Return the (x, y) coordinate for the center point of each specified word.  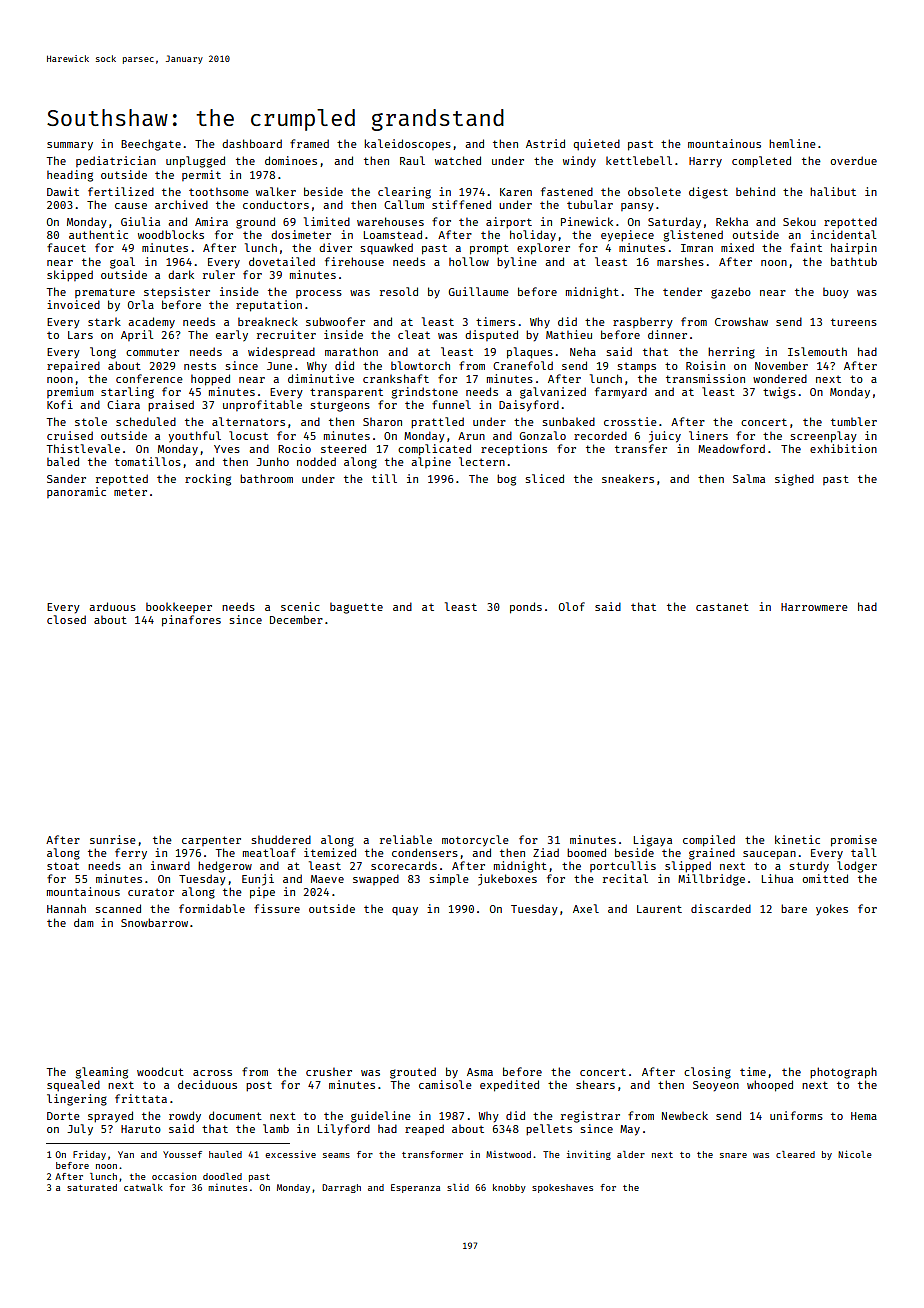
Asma (480, 1072)
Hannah (66, 908)
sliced (544, 478)
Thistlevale (83, 448)
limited (327, 221)
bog (506, 480)
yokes (832, 909)
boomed (586, 852)
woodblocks (171, 234)
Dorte (63, 1116)
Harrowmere (814, 607)
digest (708, 193)
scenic (300, 606)
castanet (722, 607)
